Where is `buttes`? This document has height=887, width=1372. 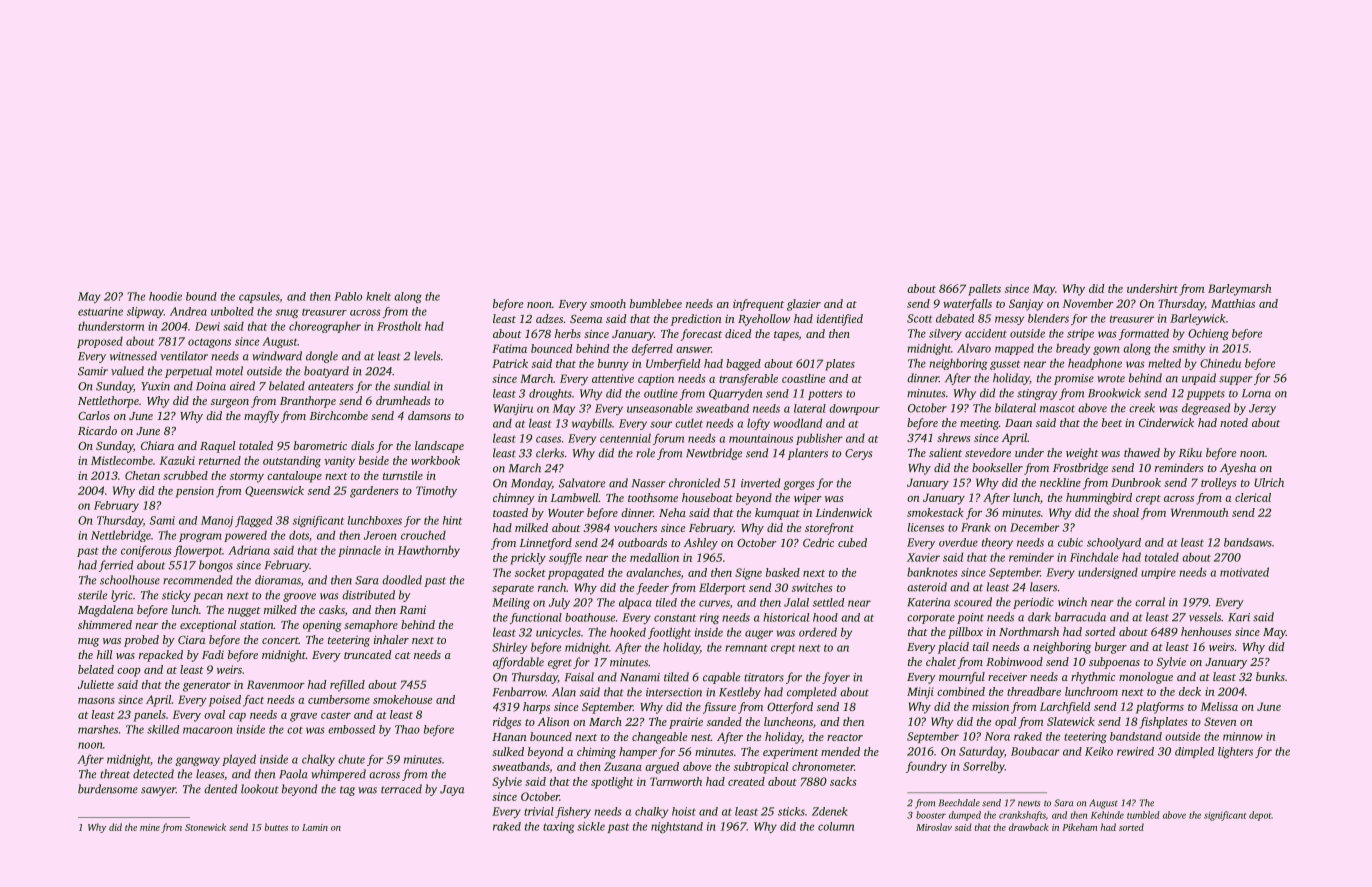 buttes is located at coordinates (276, 827).
